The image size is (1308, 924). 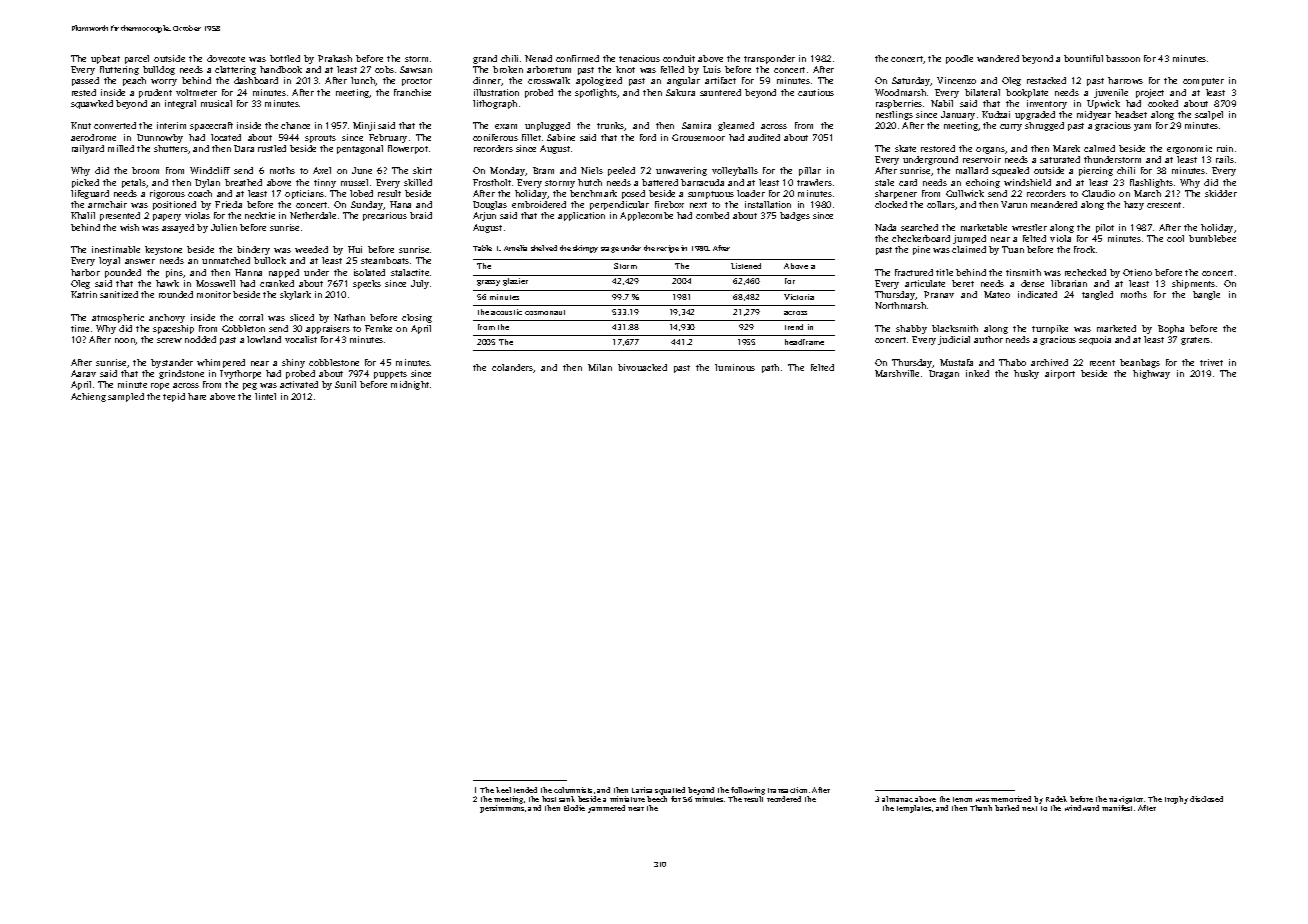 I want to click on Nenad, so click(x=538, y=58).
